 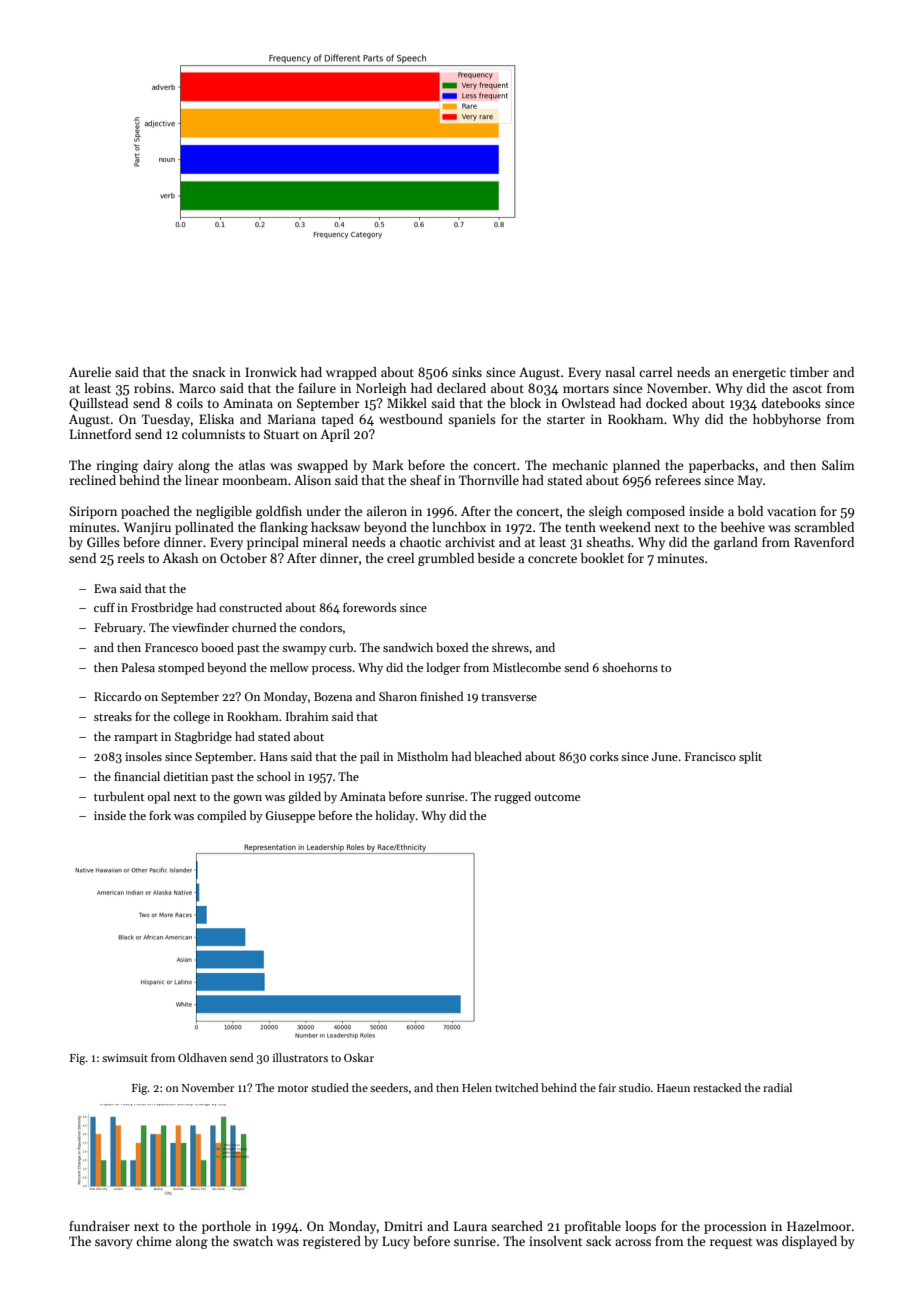 I want to click on shrews, so click(x=510, y=647).
